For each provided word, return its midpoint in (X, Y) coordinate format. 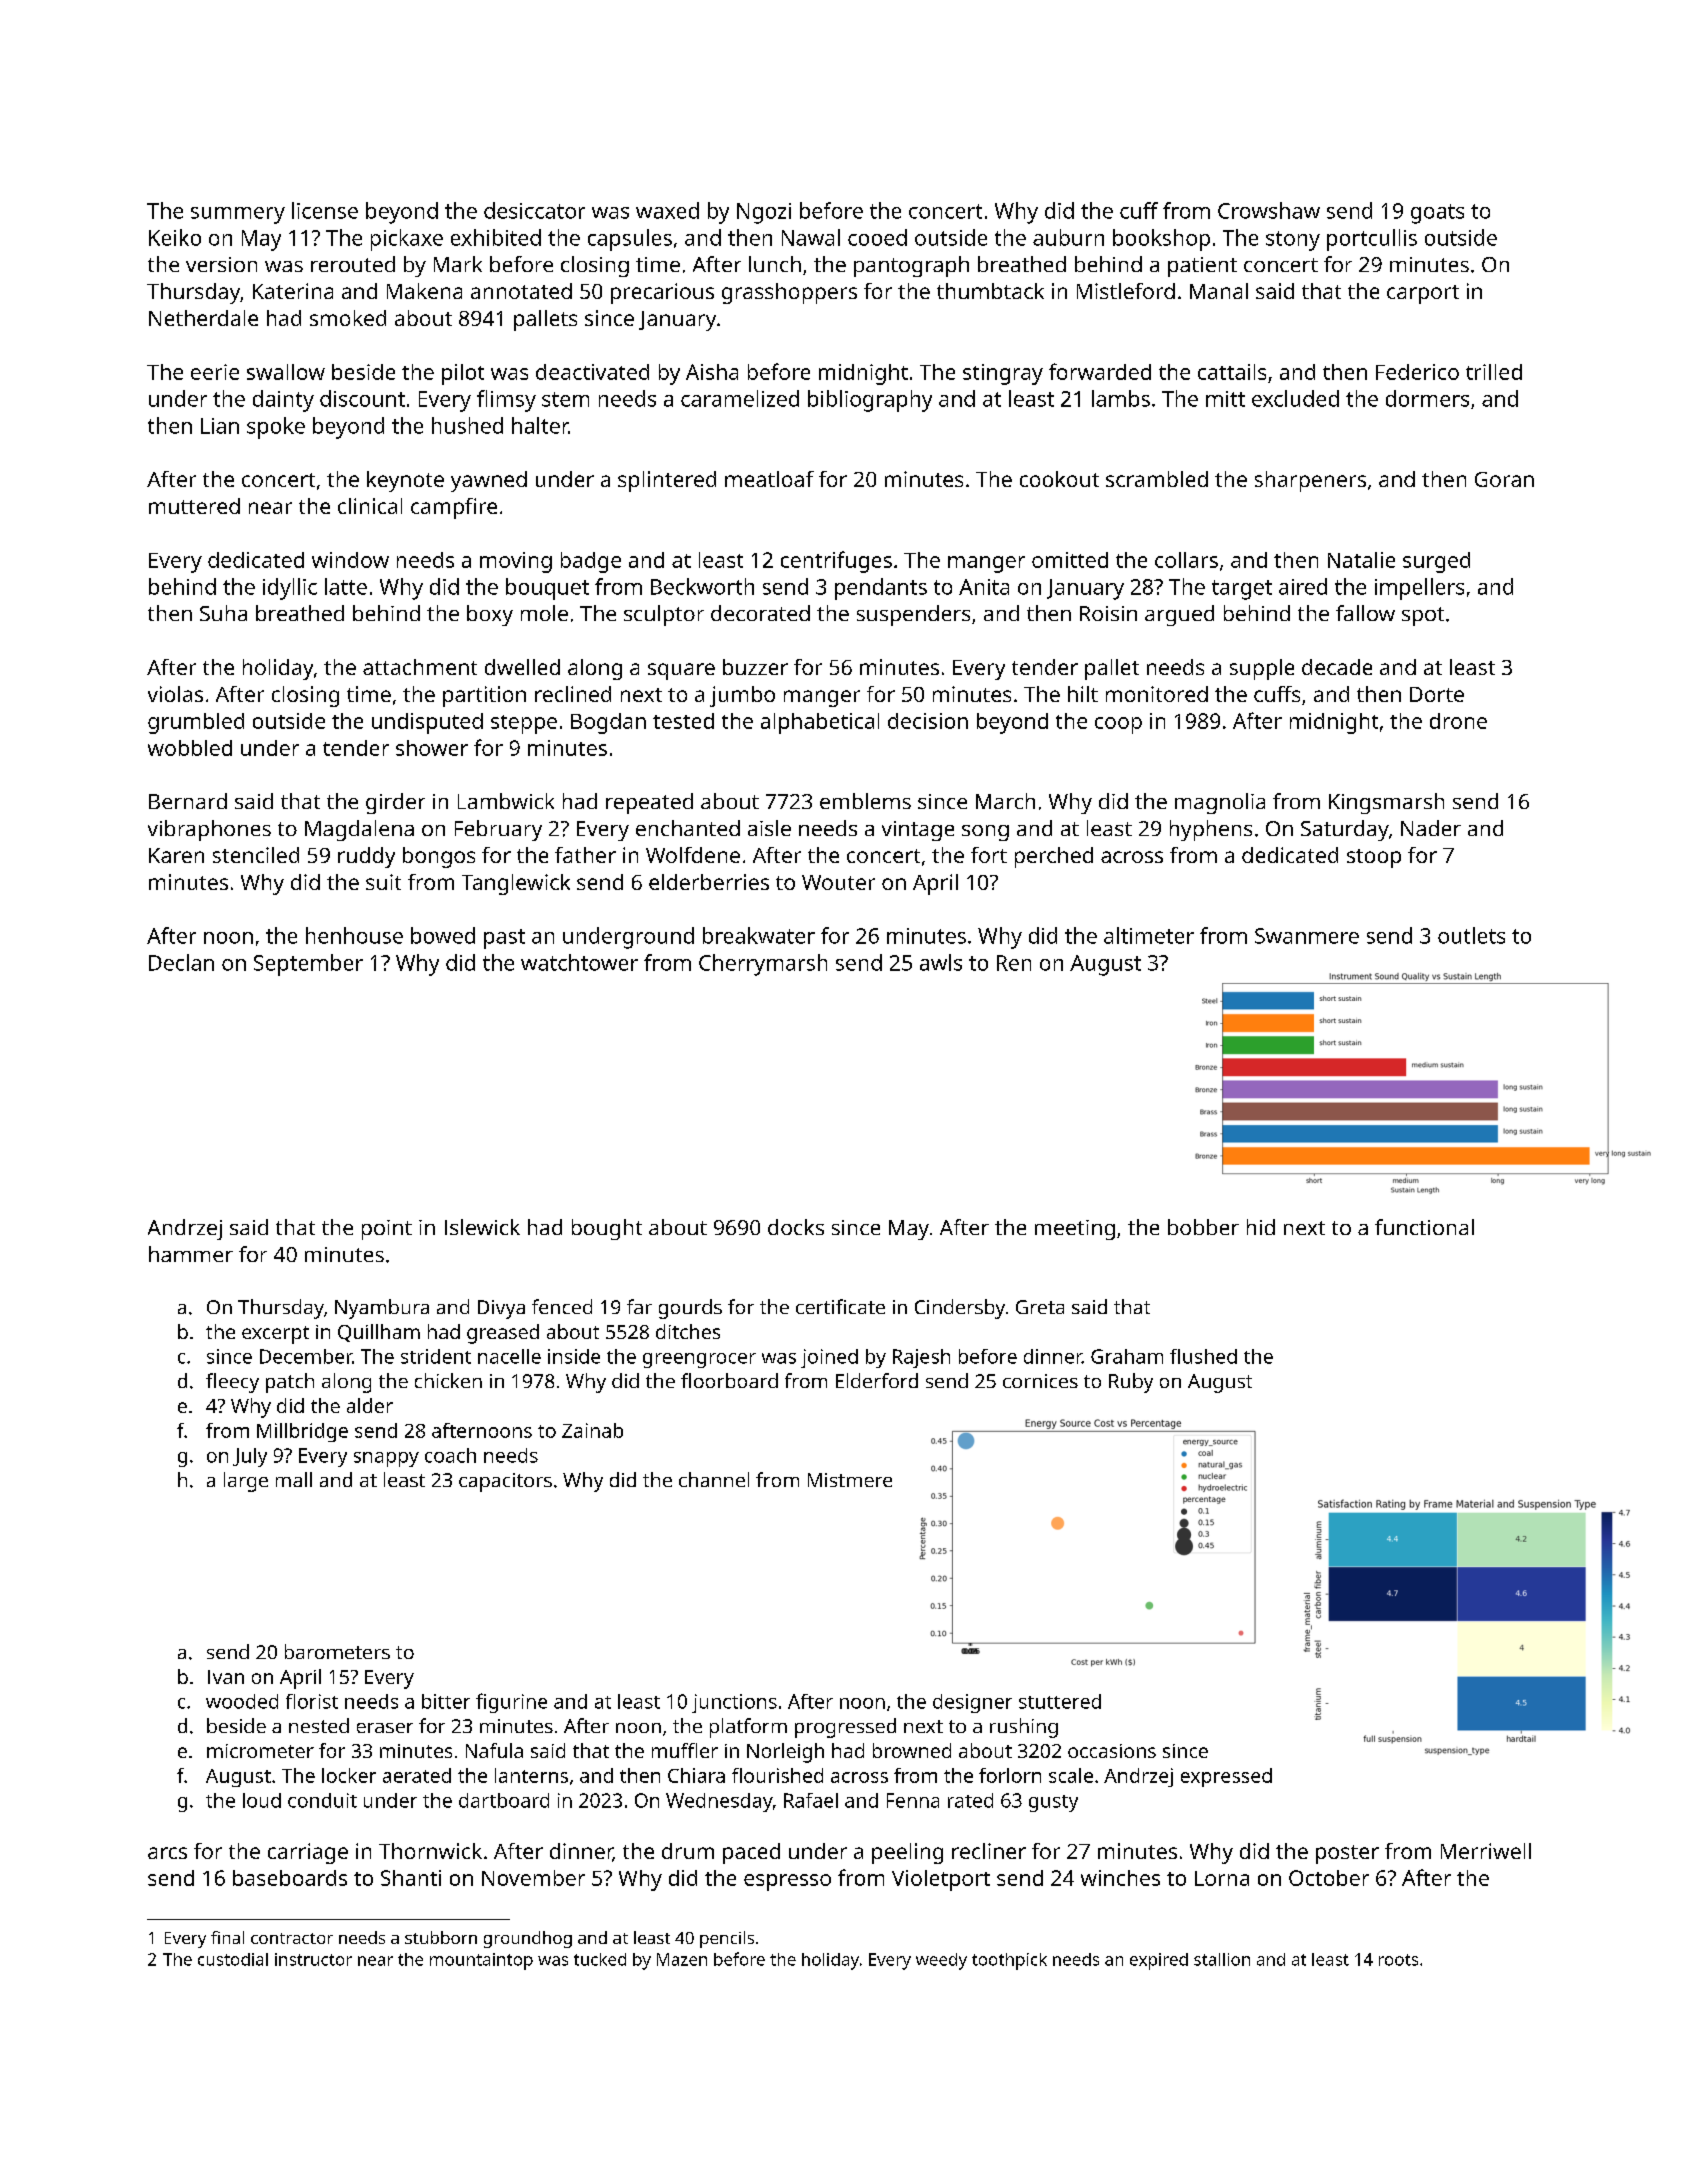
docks (796, 1227)
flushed (1203, 1356)
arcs (167, 1853)
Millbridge (302, 1432)
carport (1423, 294)
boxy (490, 615)
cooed (877, 237)
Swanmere (1307, 936)
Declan (181, 962)
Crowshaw (1269, 210)
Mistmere (850, 1480)
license (325, 210)
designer (972, 1703)
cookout (1059, 479)
